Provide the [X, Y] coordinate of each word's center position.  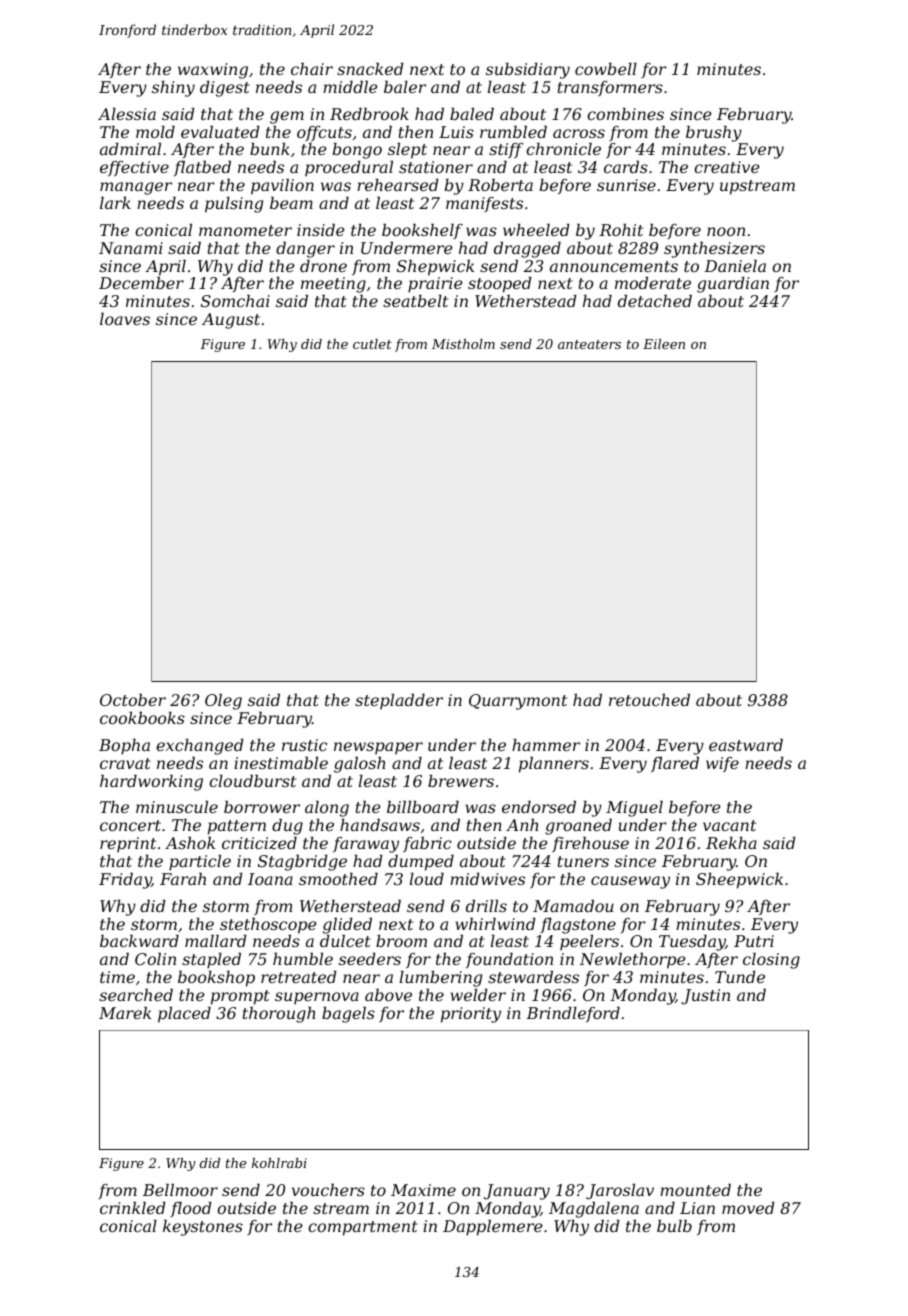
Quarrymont [518, 702]
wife [722, 764]
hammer [546, 745]
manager [136, 188]
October [133, 700]
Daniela [735, 266]
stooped [500, 285]
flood [191, 1209]
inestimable [281, 763]
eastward [746, 745]
